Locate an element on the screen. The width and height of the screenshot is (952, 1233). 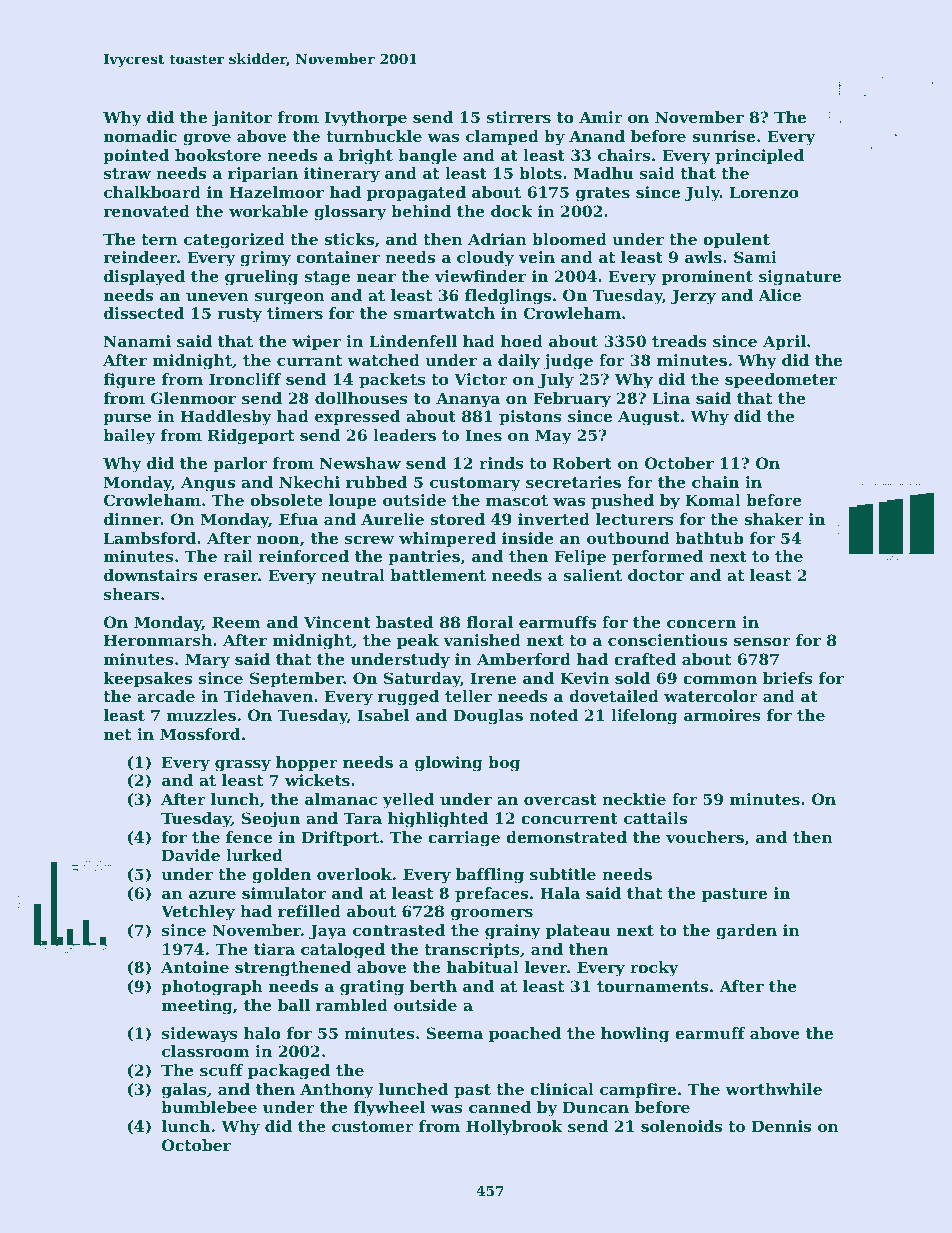
poached is located at coordinates (525, 1034).
